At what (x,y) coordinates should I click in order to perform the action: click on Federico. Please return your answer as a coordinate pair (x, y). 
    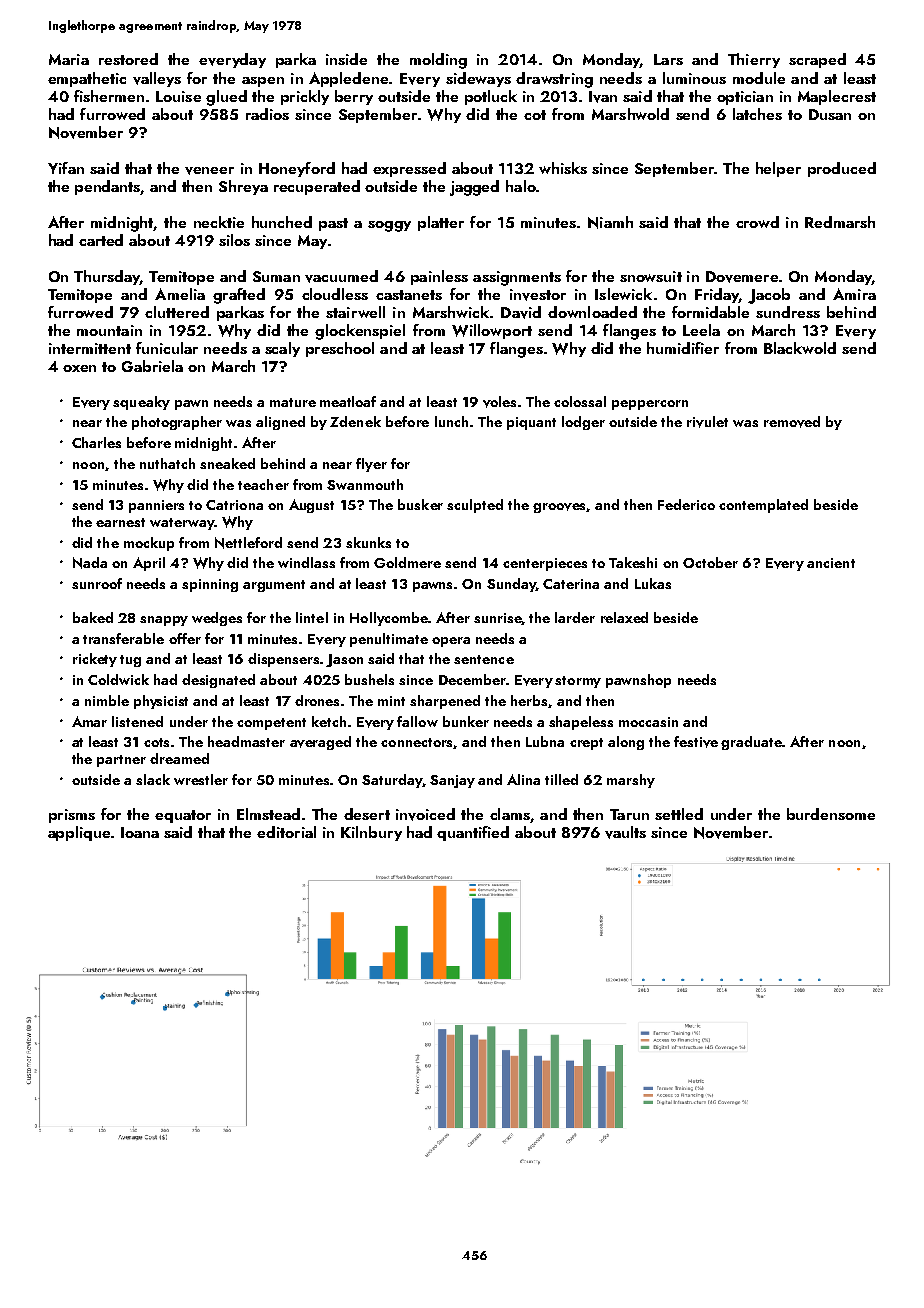
    Looking at the image, I should click on (686, 504).
